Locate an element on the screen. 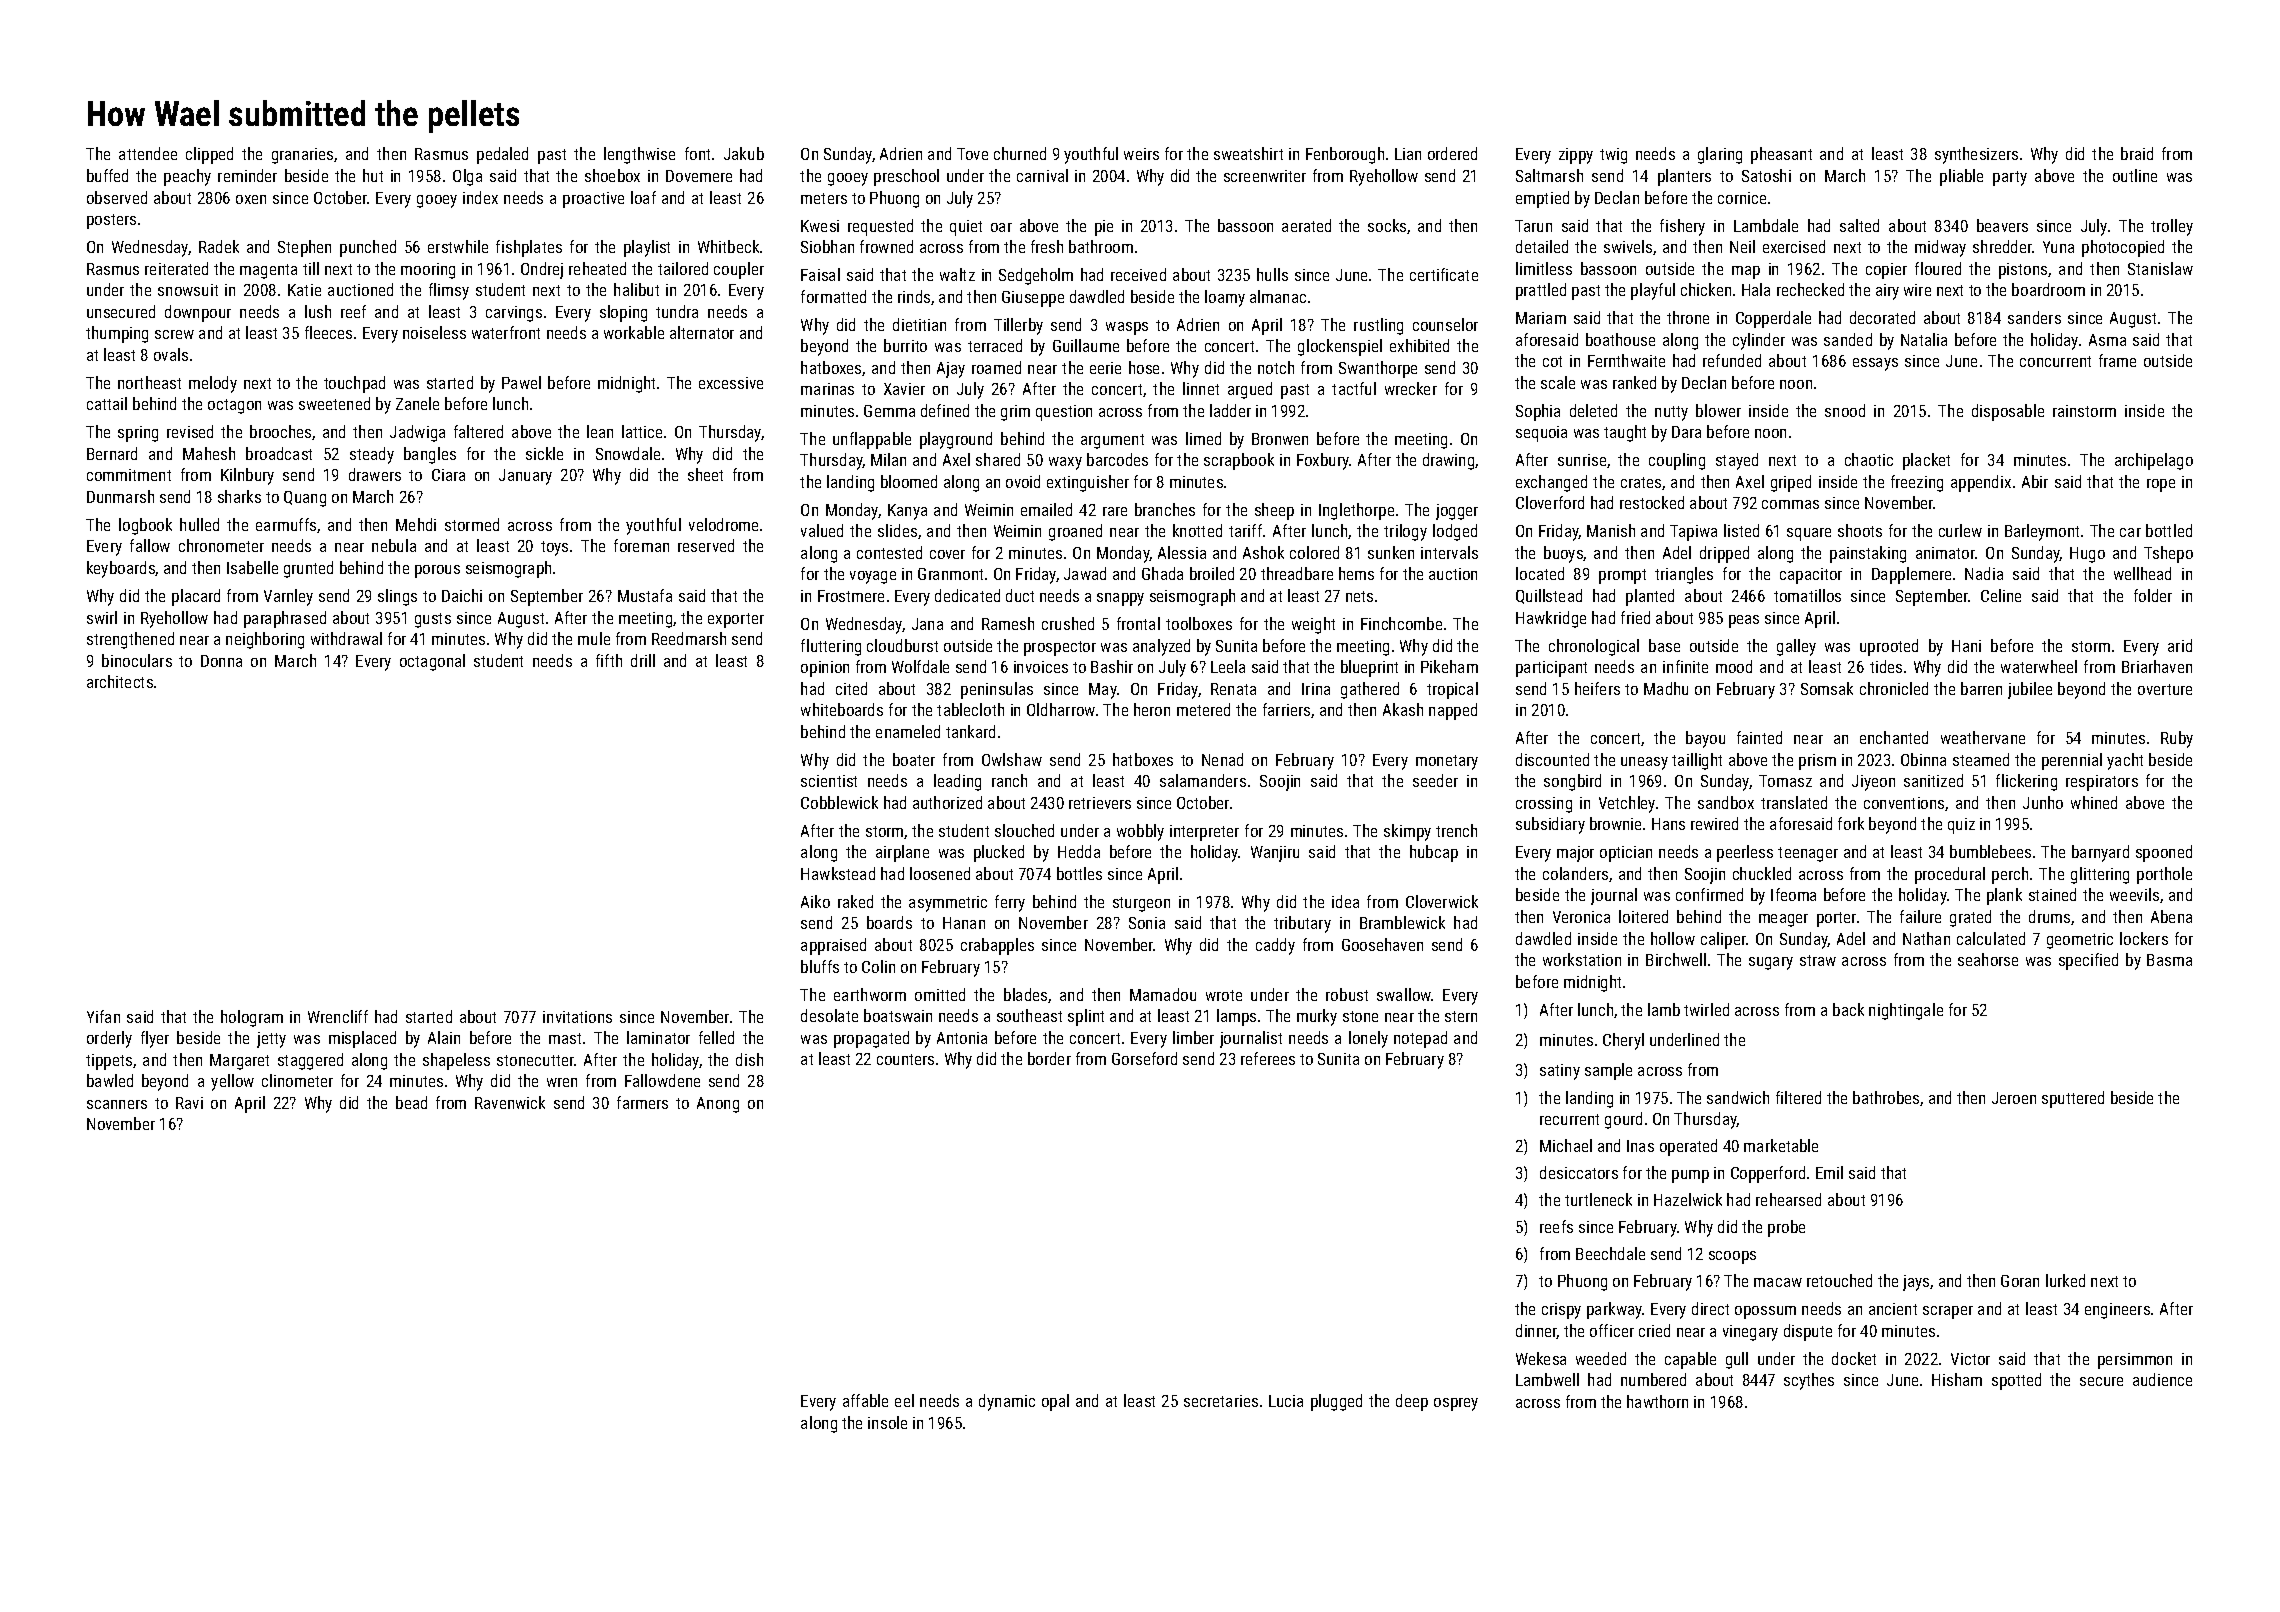 Image resolution: width=2280 pixels, height=1612 pixels. affable is located at coordinates (865, 1400).
